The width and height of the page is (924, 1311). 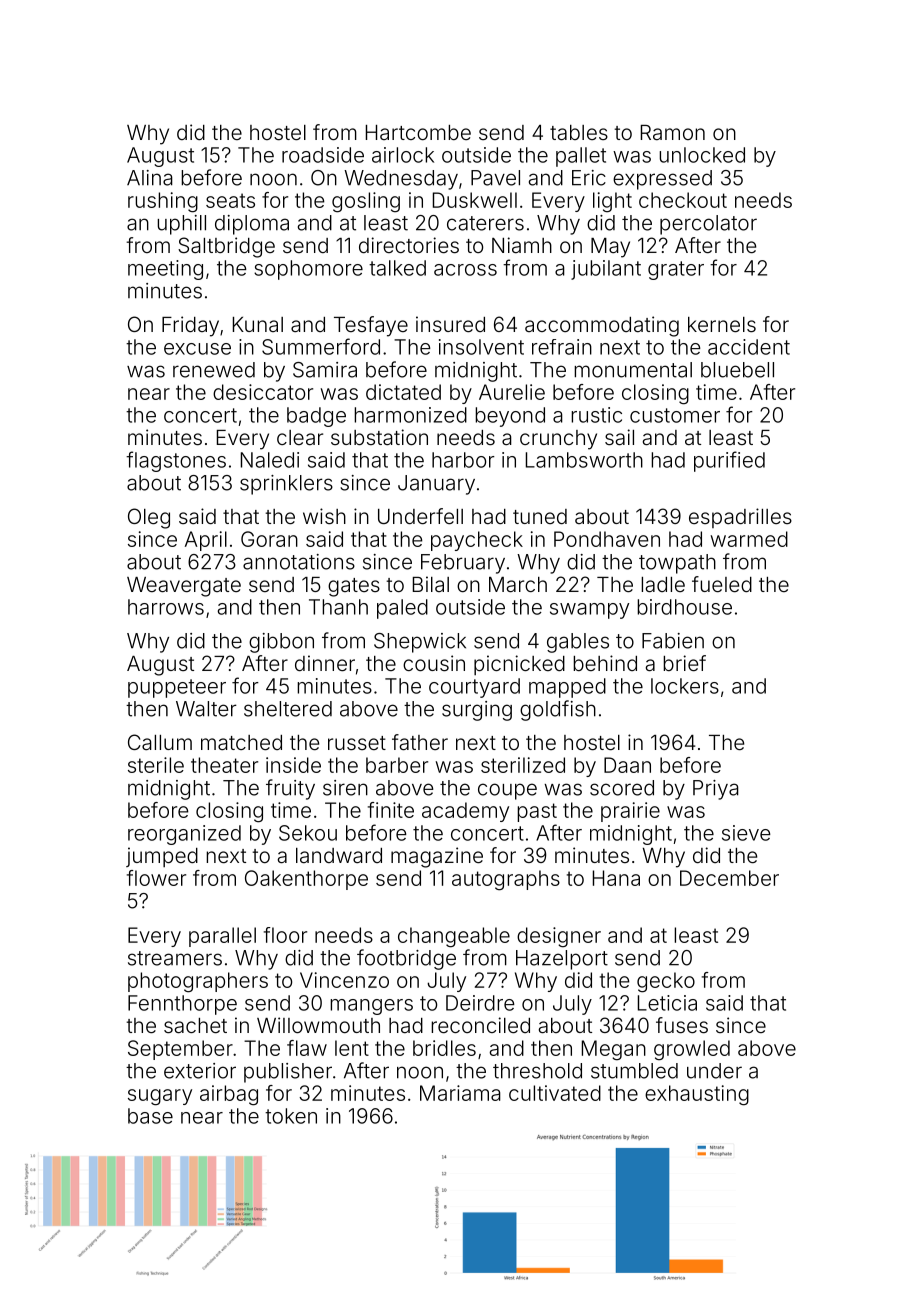 I want to click on Alina, so click(x=150, y=178).
